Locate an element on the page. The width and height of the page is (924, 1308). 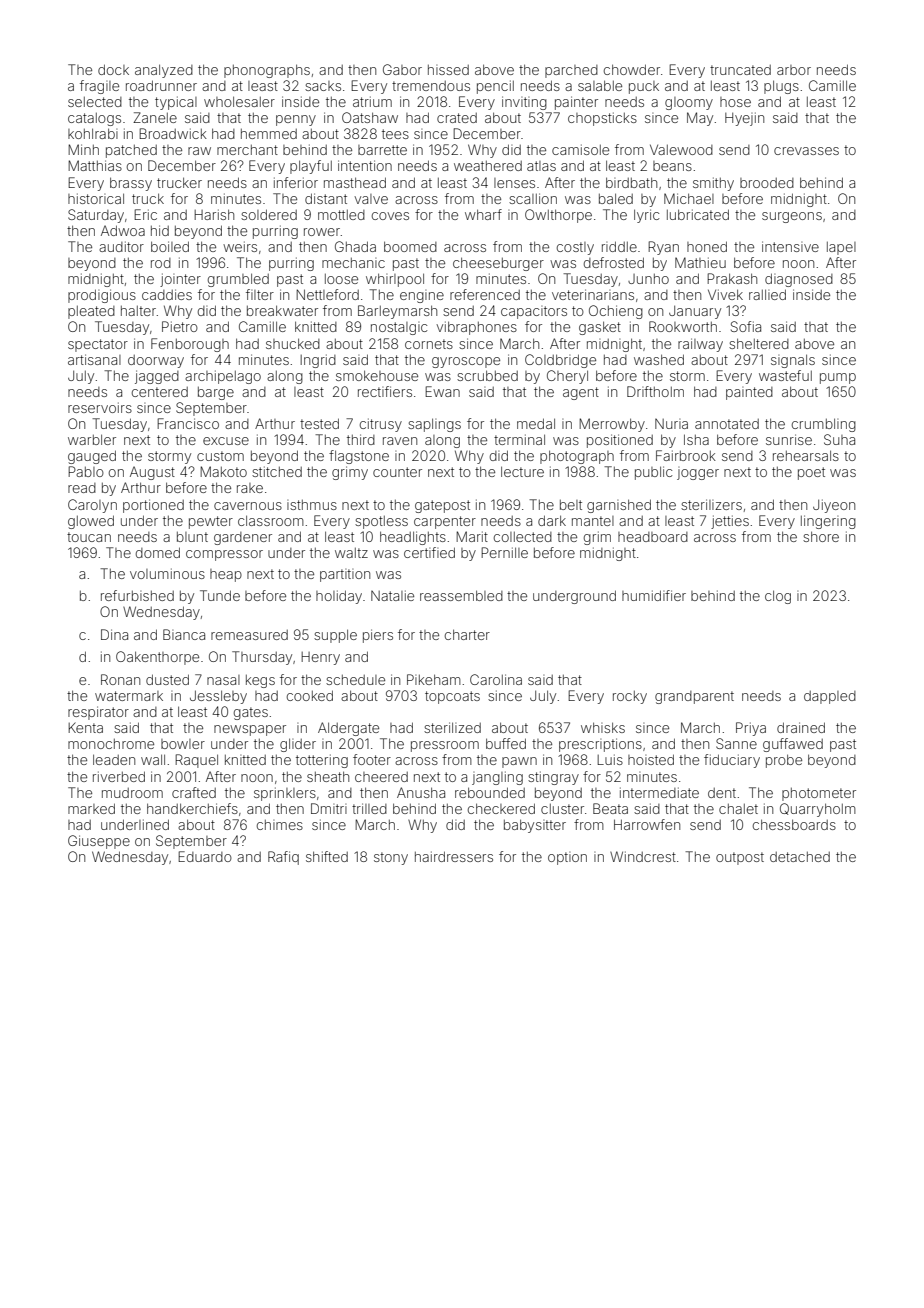
wharf is located at coordinates (483, 214).
